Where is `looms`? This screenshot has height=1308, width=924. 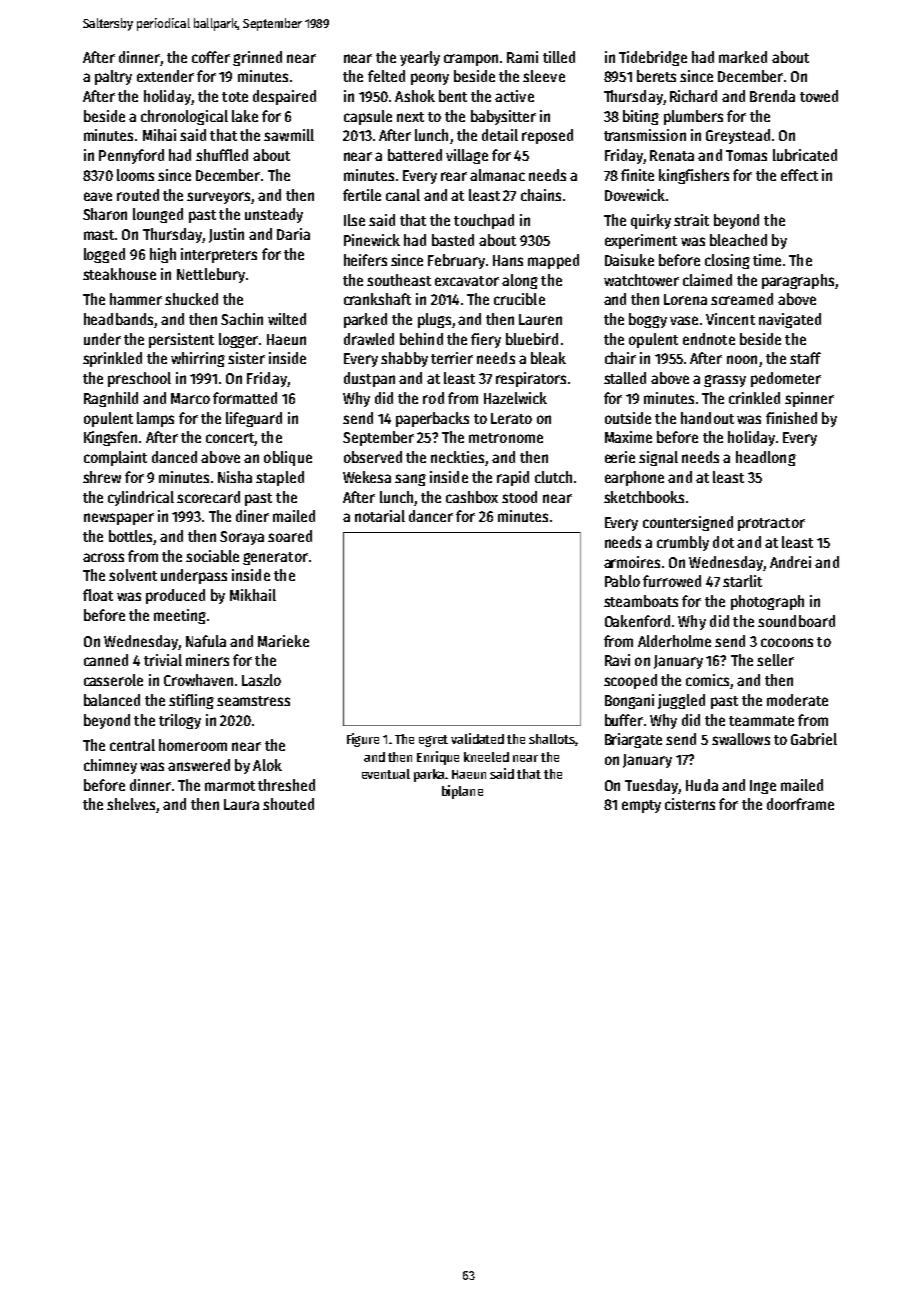
looms is located at coordinates (135, 175).
